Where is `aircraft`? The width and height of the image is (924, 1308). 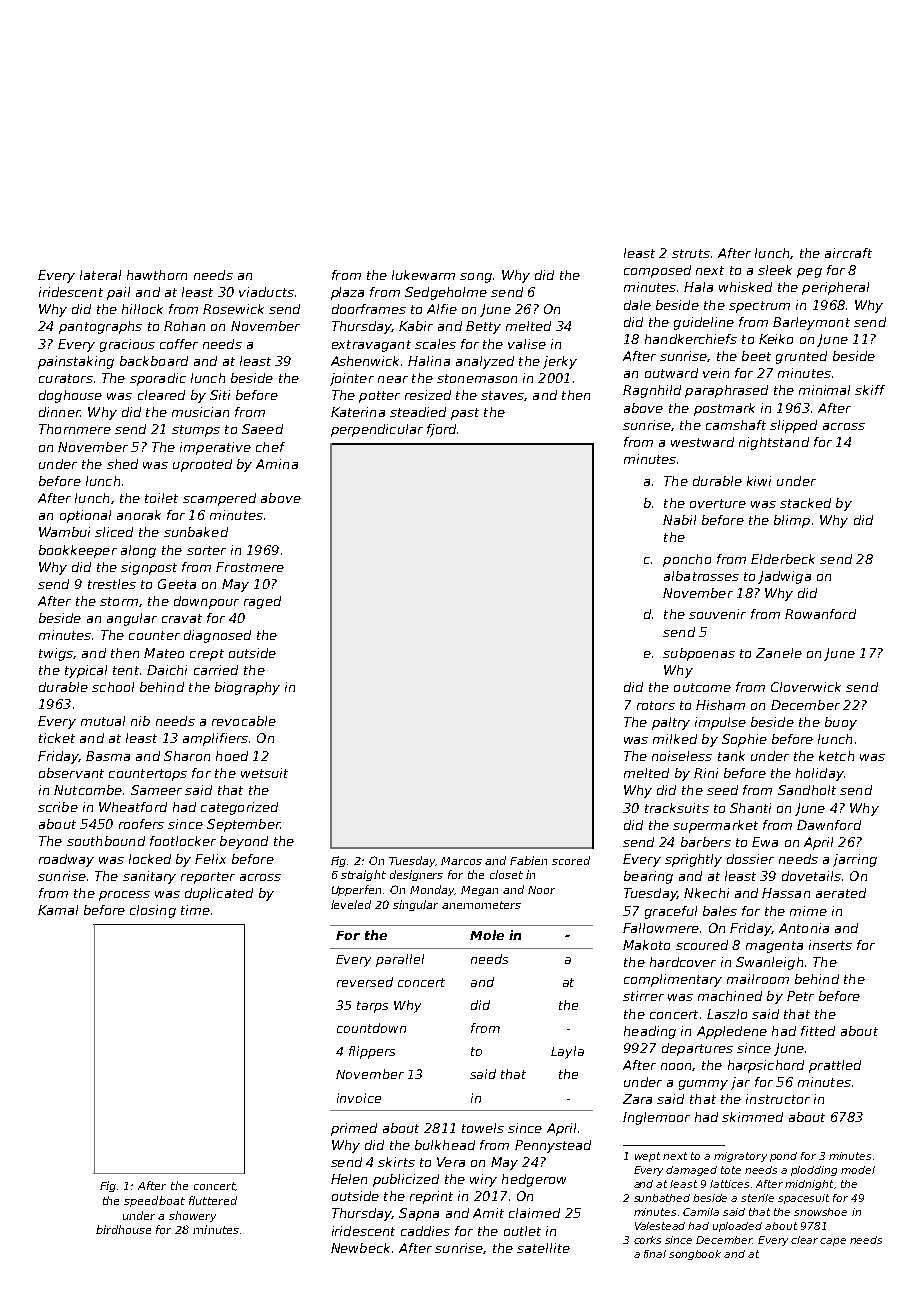
aircraft is located at coordinates (848, 253).
